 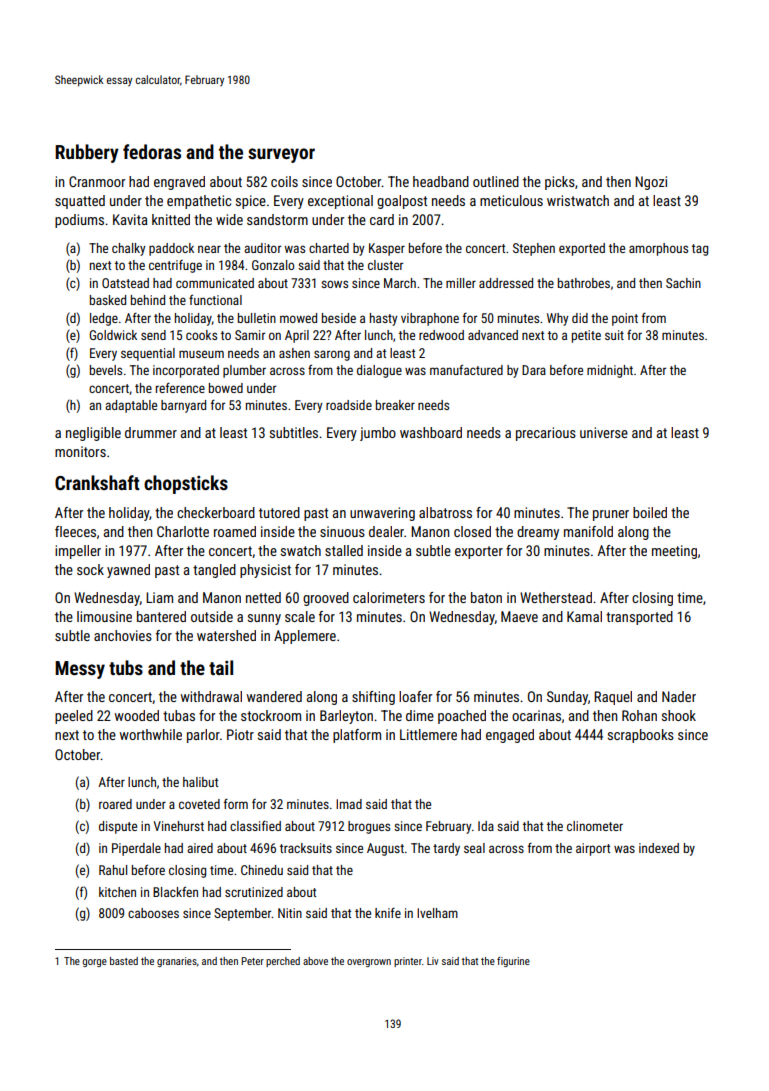 What do you see at coordinates (179, 183) in the screenshot?
I see `engraved` at bounding box center [179, 183].
